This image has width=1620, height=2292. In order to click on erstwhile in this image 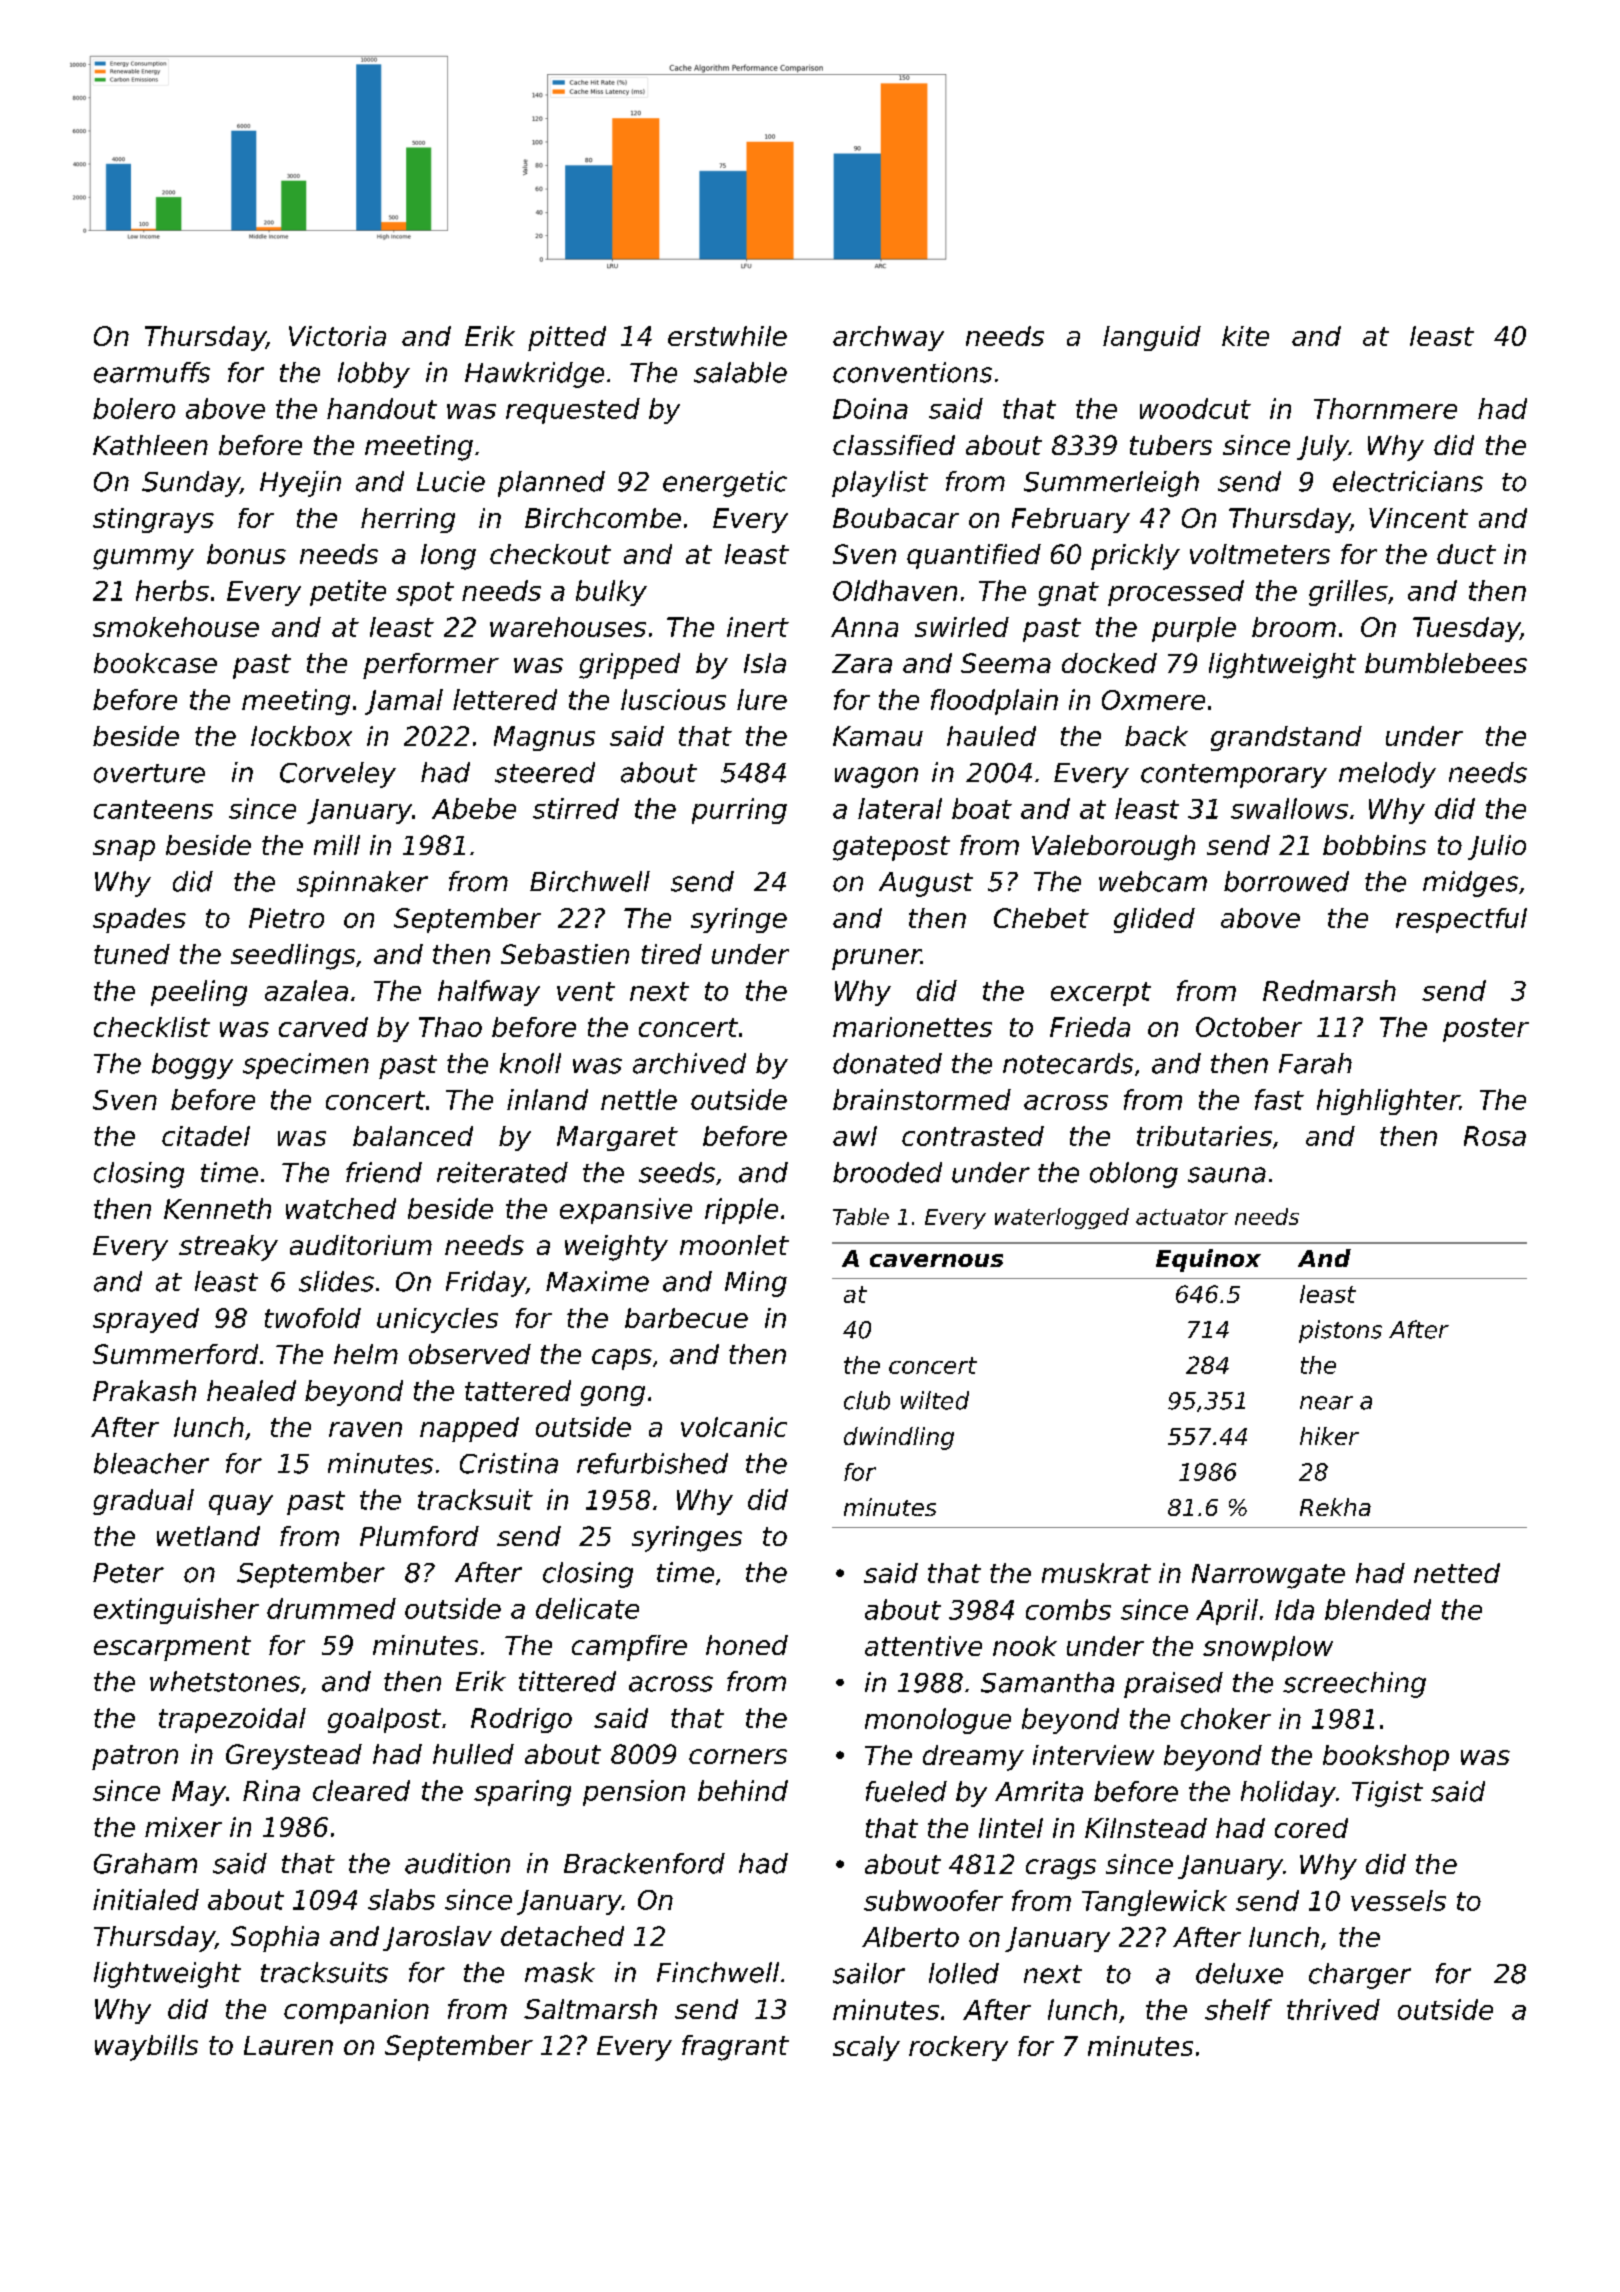, I will do `click(727, 336)`.
